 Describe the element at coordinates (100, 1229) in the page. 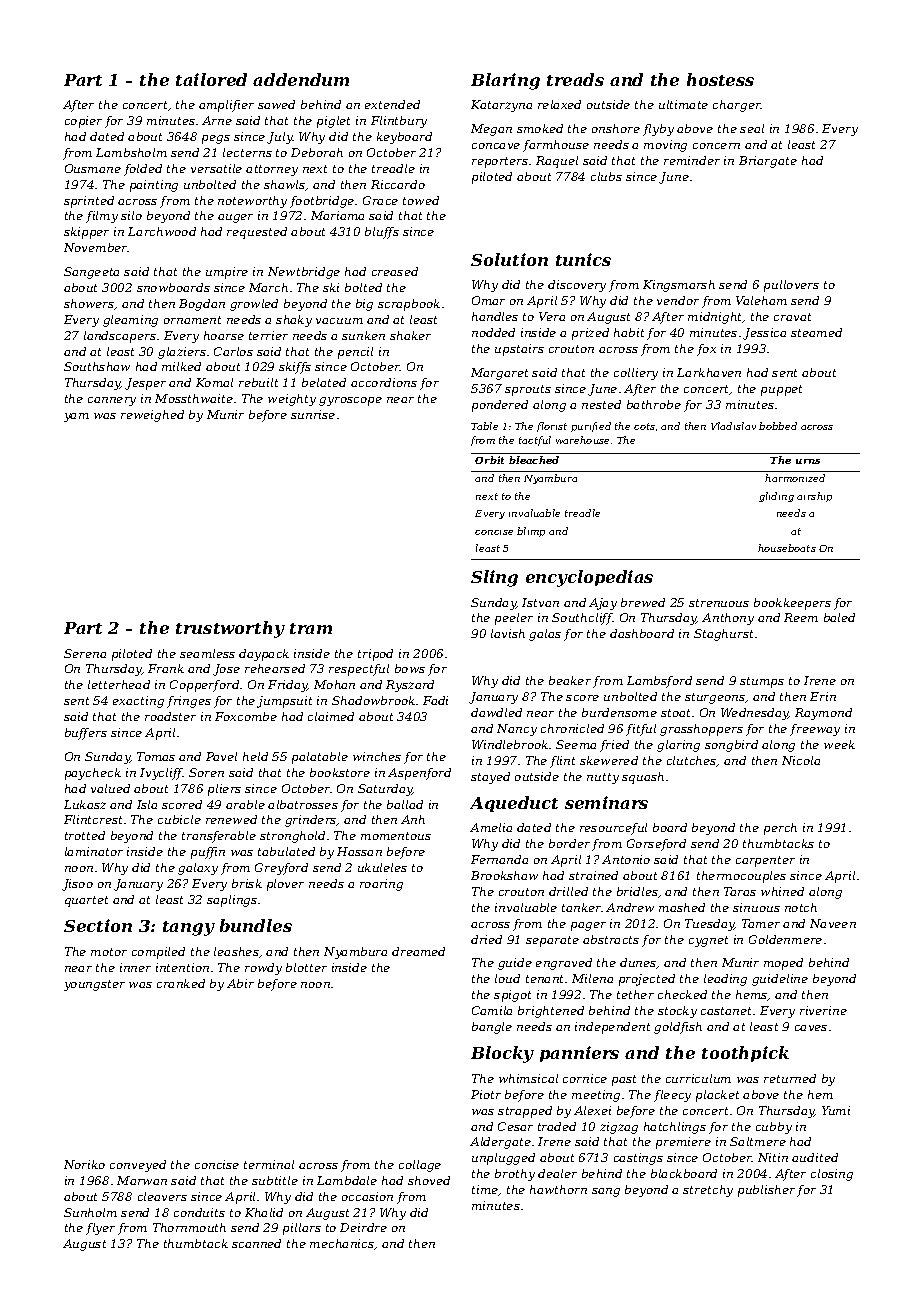

I see `flyer` at that location.
